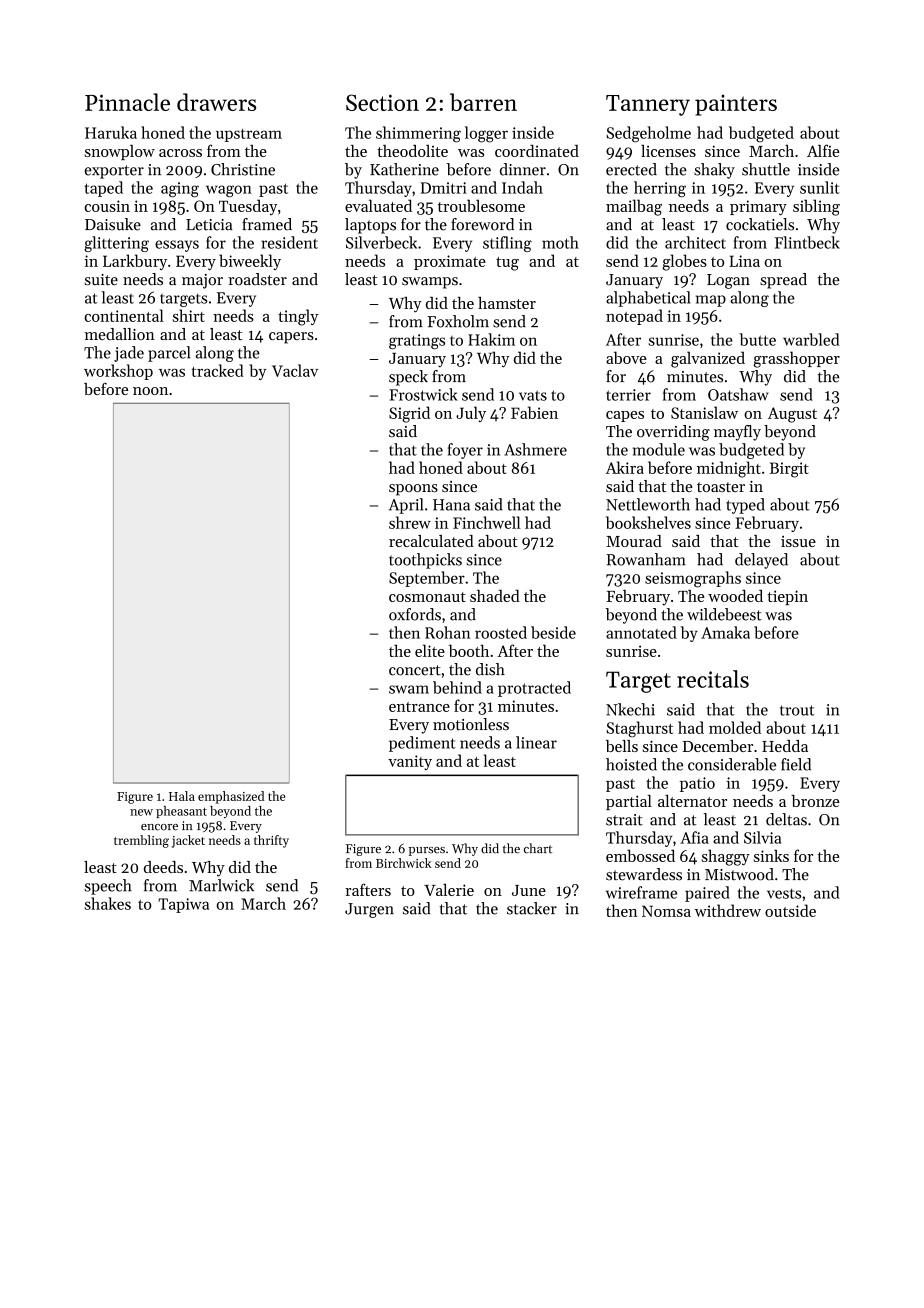 The image size is (924, 1308). What do you see at coordinates (410, 522) in the screenshot?
I see `shrew` at bounding box center [410, 522].
